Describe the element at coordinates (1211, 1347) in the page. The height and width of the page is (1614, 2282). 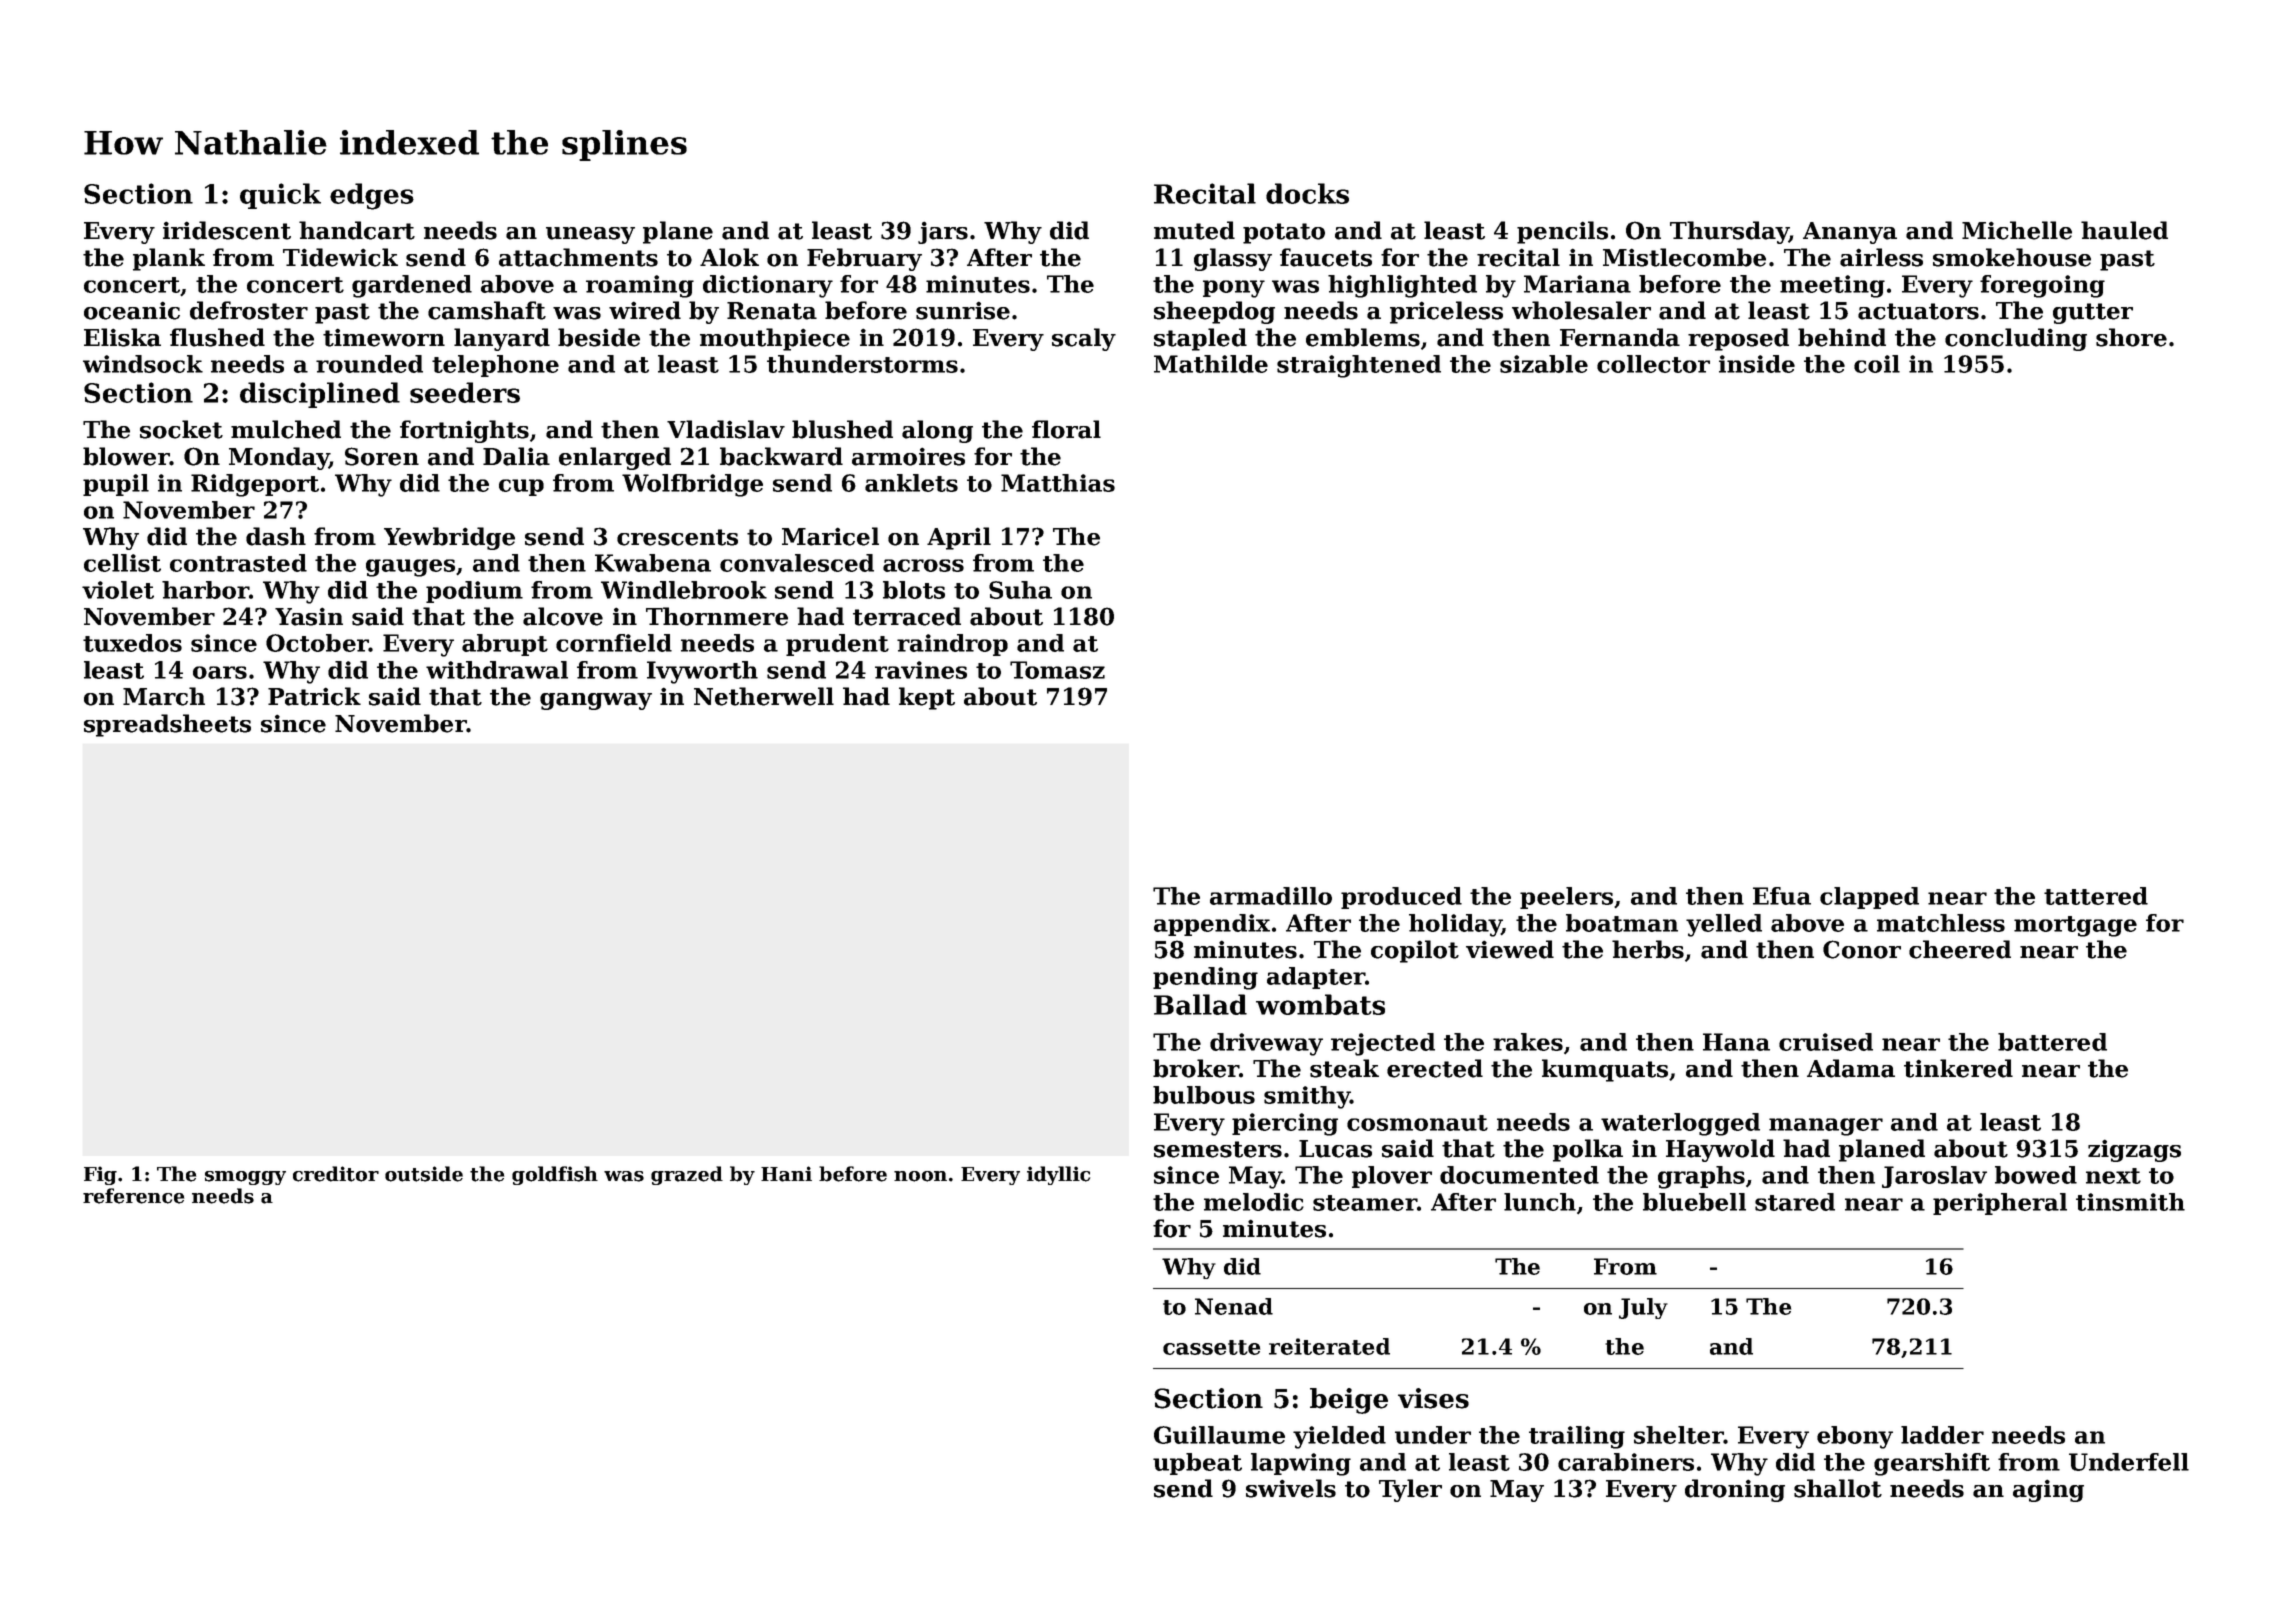
I see `cassette` at that location.
